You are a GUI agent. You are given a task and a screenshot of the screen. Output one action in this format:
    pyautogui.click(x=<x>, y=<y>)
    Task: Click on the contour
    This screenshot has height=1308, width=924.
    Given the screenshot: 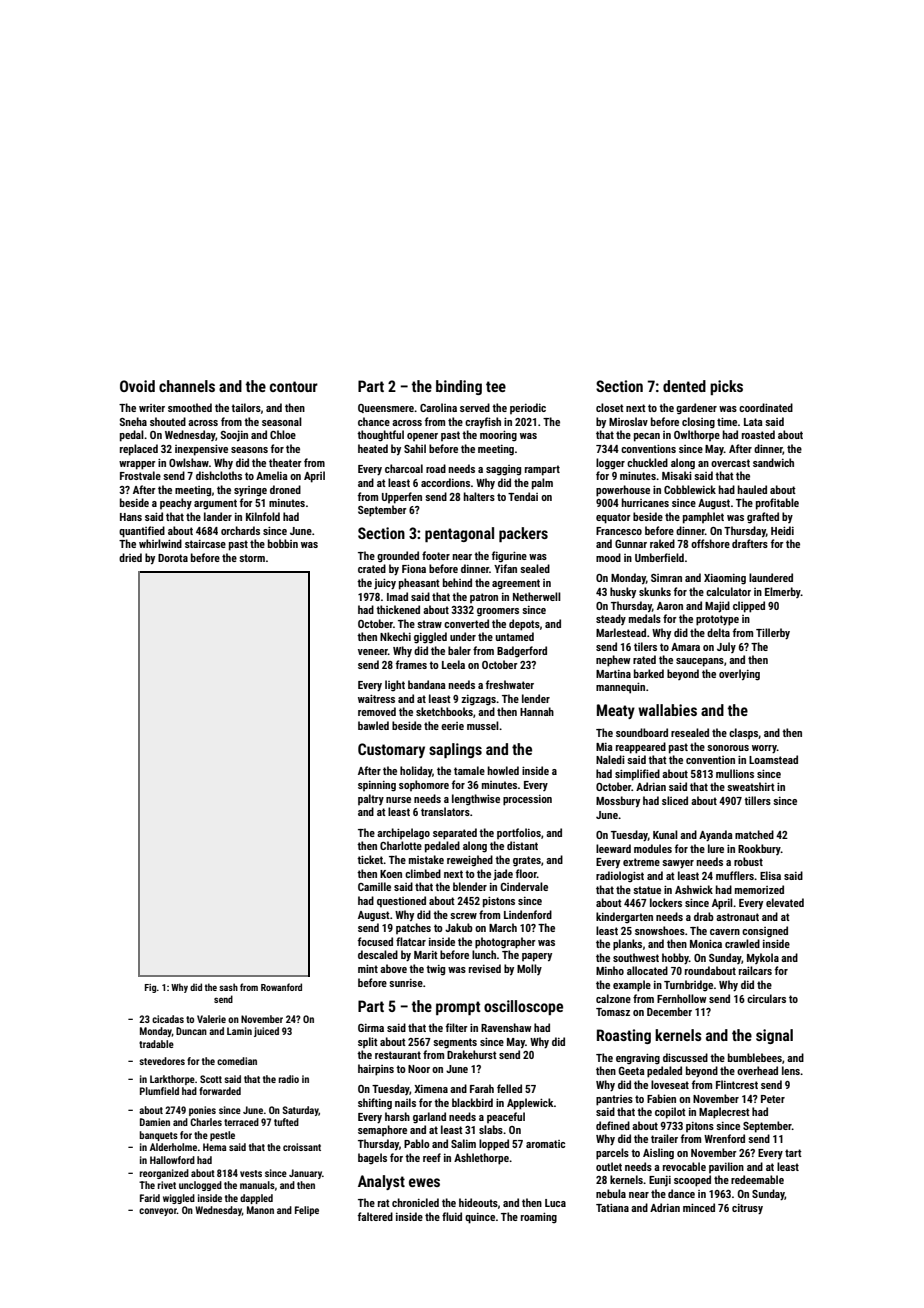 What is the action you would take?
    pyautogui.click(x=294, y=386)
